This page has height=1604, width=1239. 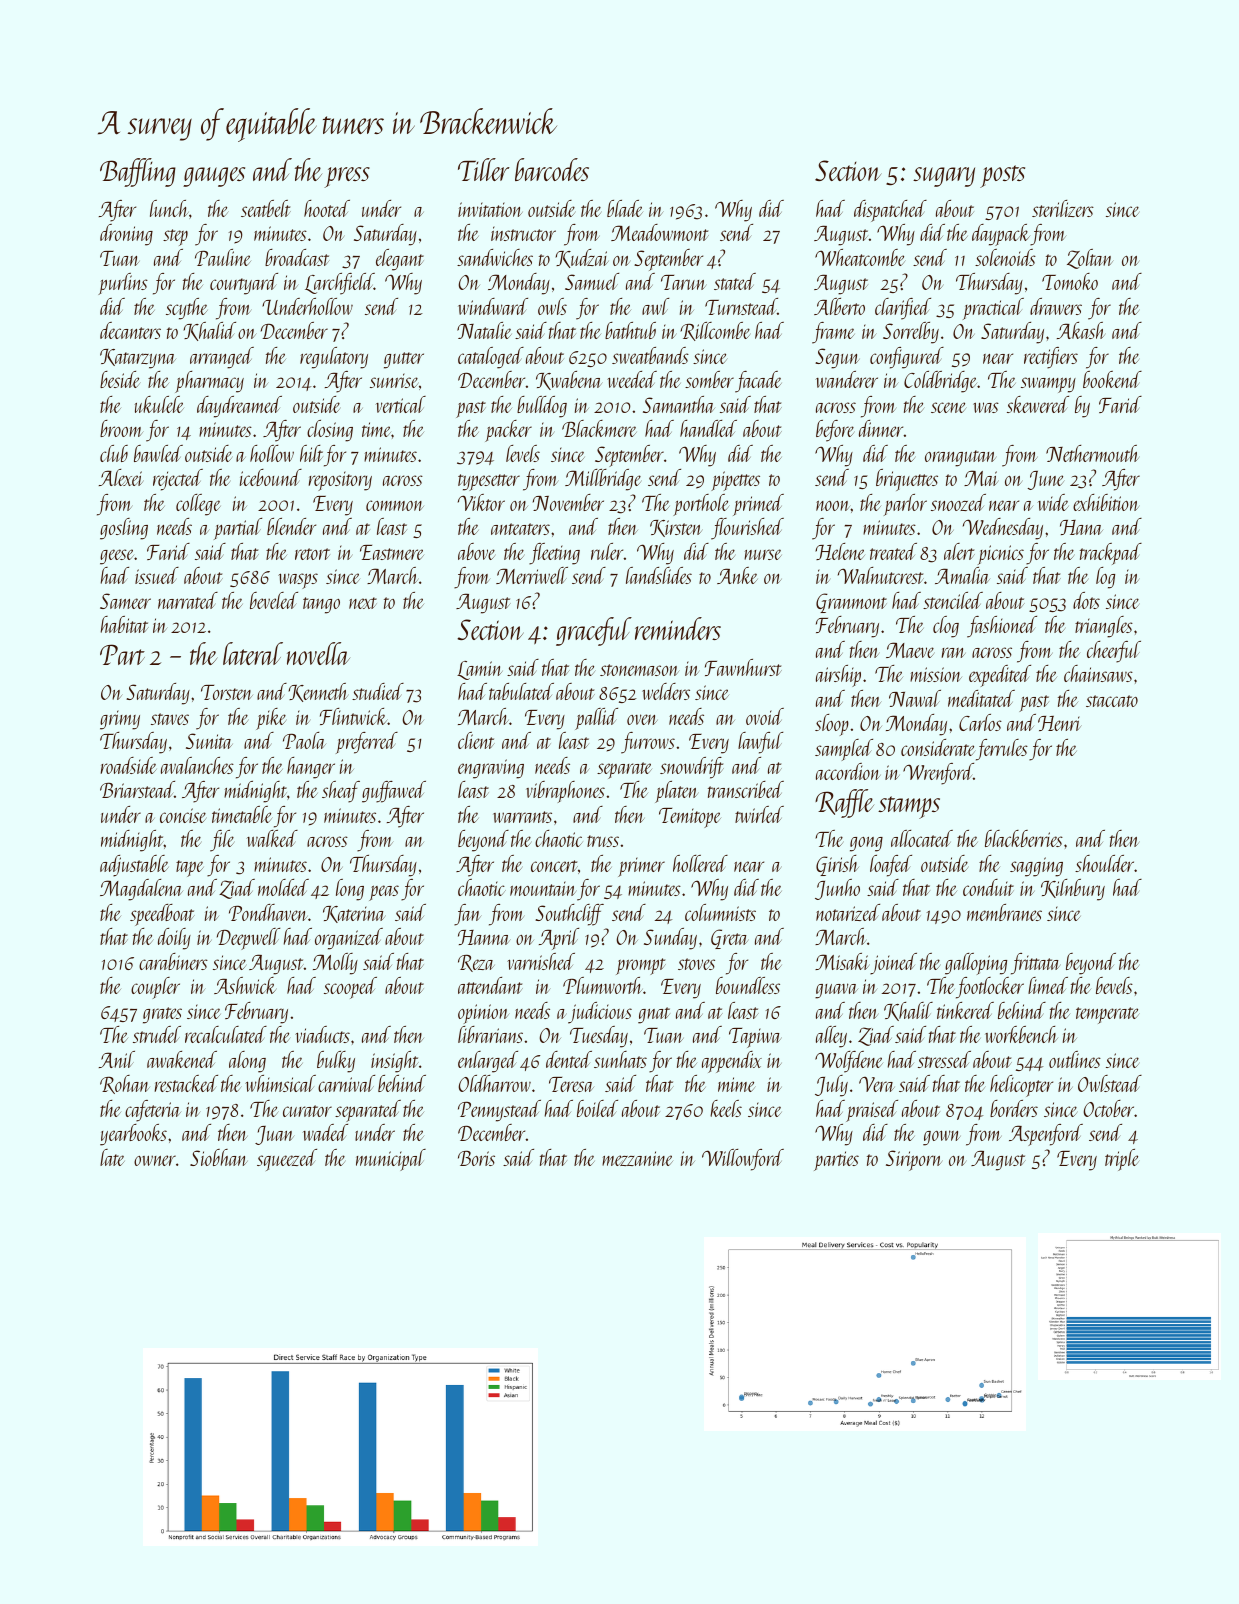 I want to click on shoulder, so click(x=1104, y=863).
